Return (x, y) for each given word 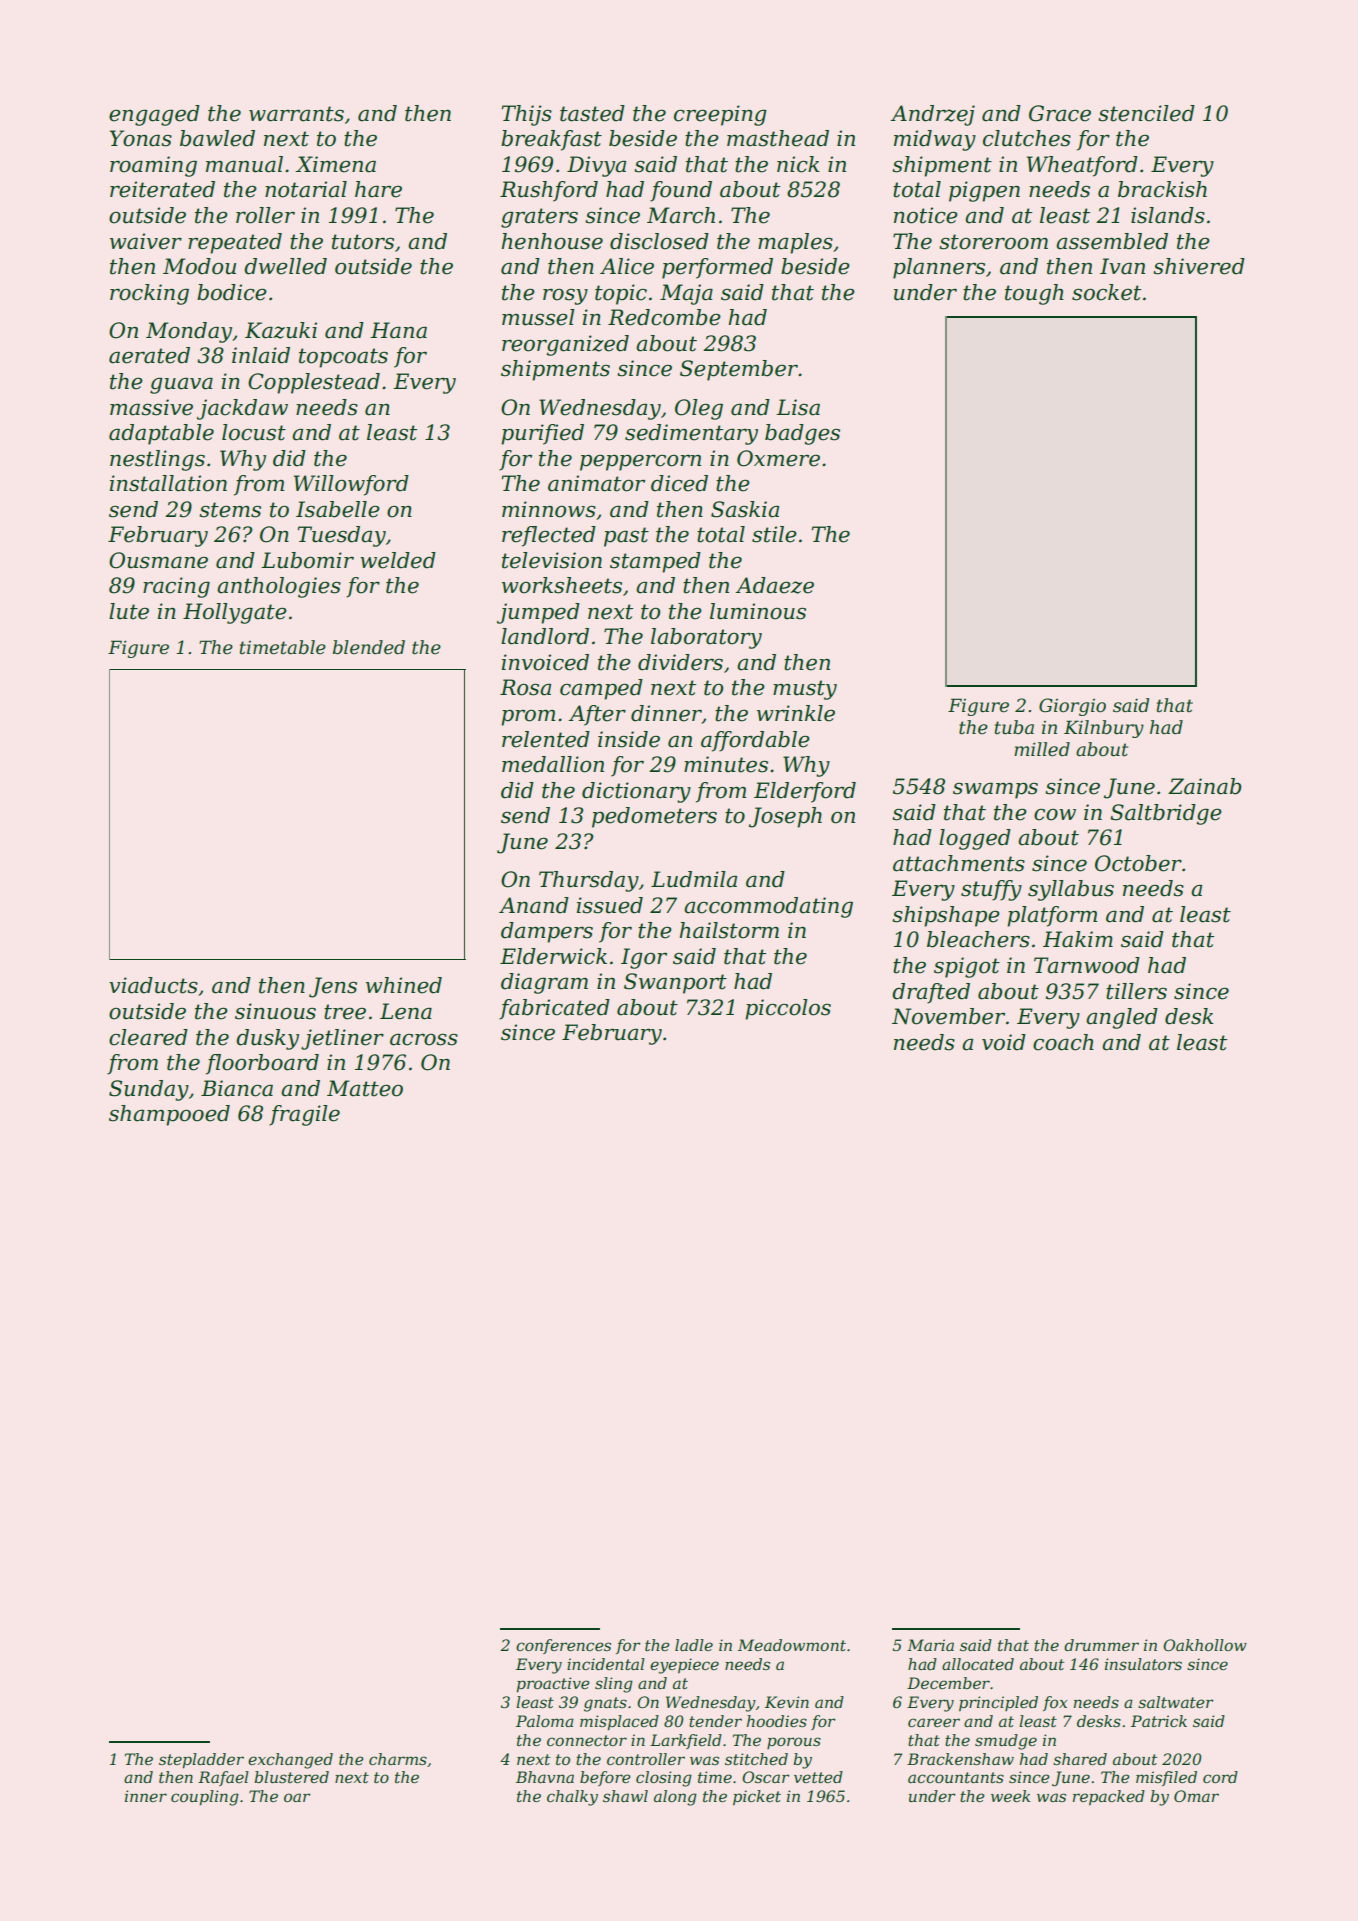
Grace (1060, 113)
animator (596, 483)
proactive (553, 1685)
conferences (563, 1646)
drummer (1101, 1645)
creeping (720, 115)
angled (1122, 1018)
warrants (296, 114)
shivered (1199, 266)
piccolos (788, 1009)
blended (369, 647)
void (1004, 1042)
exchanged (290, 1761)
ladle (694, 1645)
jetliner (342, 1039)
